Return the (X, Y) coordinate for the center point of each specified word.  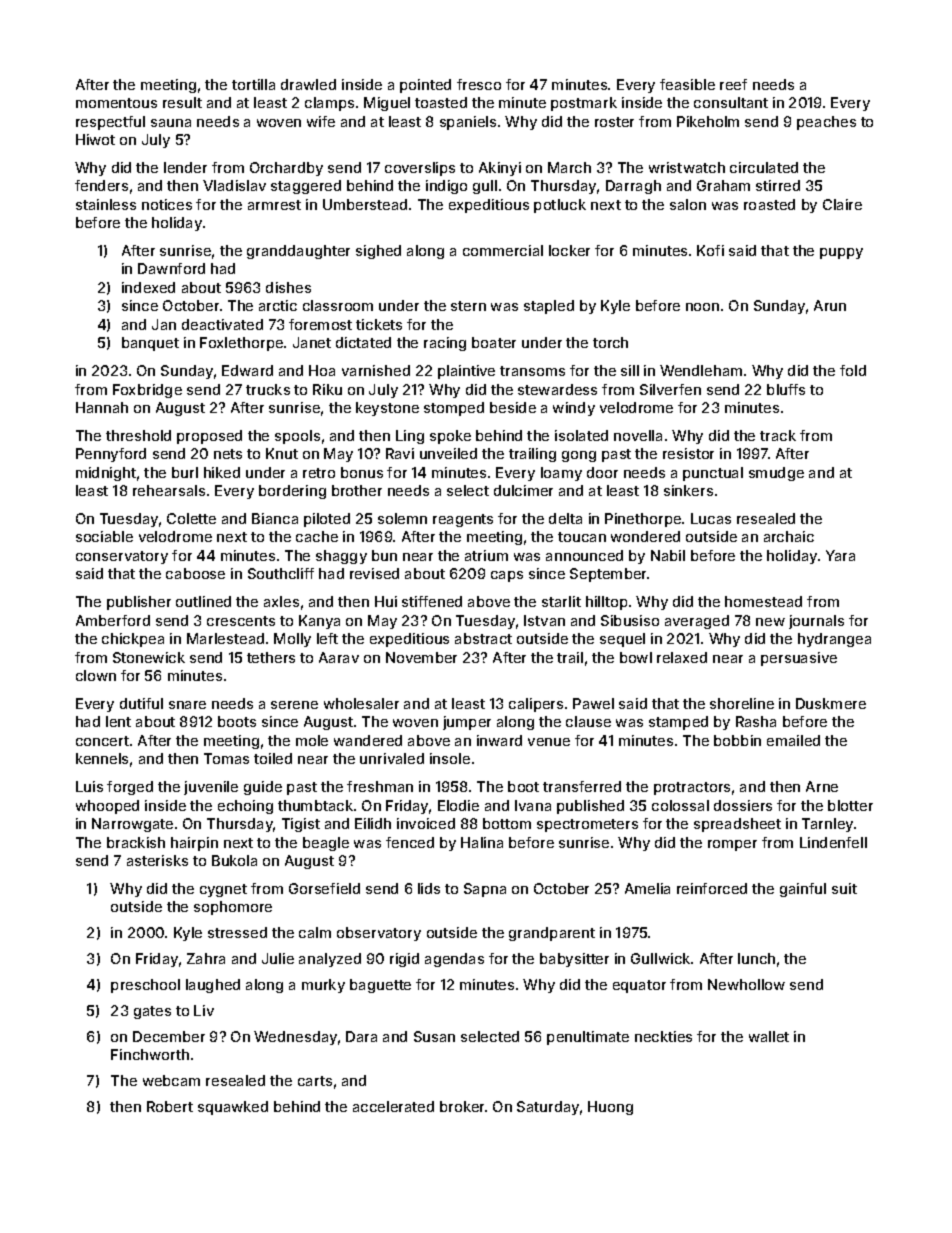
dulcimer (523, 490)
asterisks (157, 860)
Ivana (533, 805)
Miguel (387, 104)
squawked (233, 1108)
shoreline (742, 703)
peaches (826, 123)
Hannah (102, 407)
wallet (769, 1036)
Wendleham (701, 370)
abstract (483, 638)
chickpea (133, 640)
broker (462, 1106)
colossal (680, 805)
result (182, 102)
